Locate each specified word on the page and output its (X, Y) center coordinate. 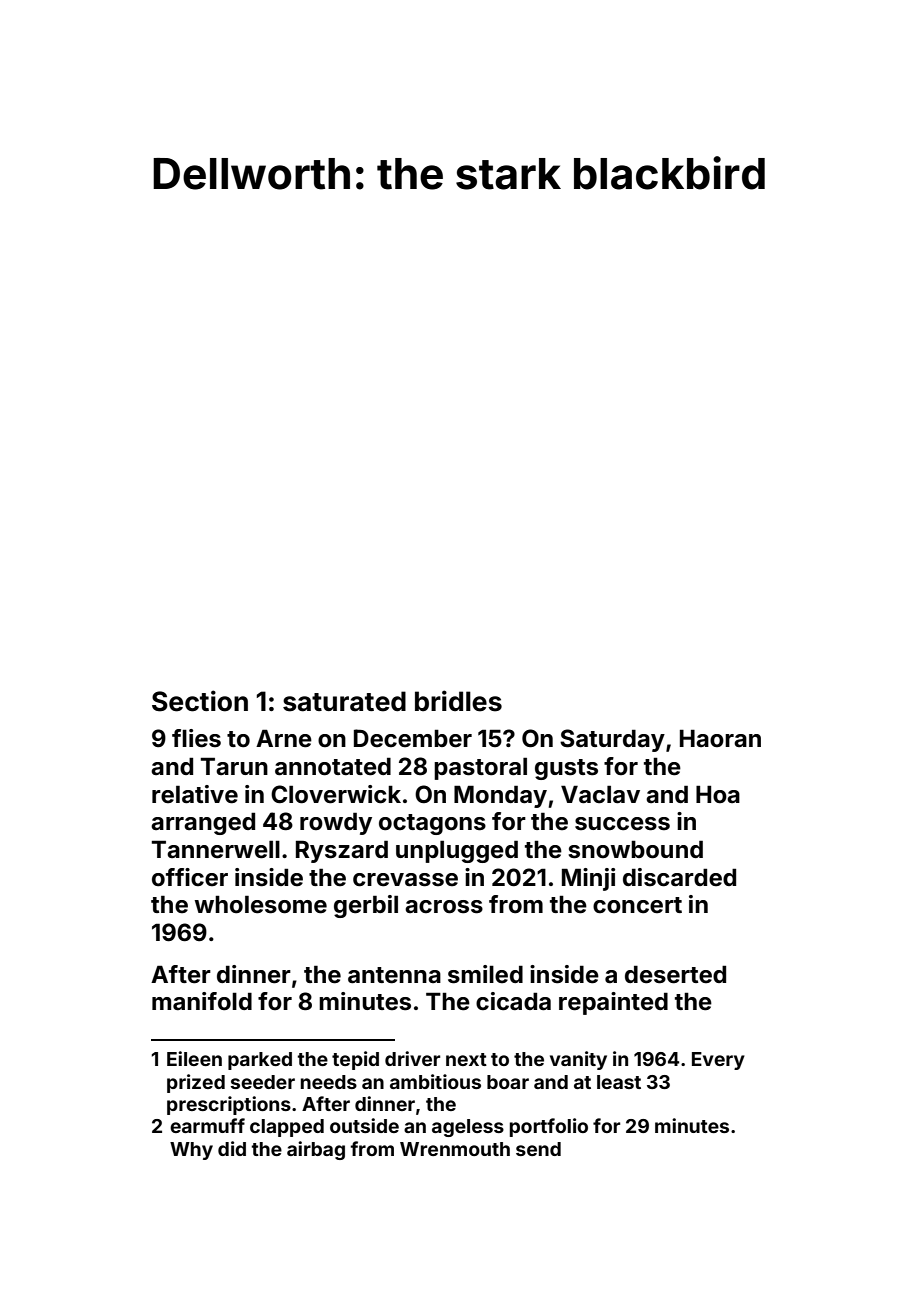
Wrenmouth (455, 1149)
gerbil (366, 906)
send (538, 1149)
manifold (202, 1001)
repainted (613, 1003)
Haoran (720, 738)
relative (195, 794)
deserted (675, 974)
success (622, 824)
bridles (458, 701)
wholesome (261, 904)
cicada (513, 1001)
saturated (344, 701)
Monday (500, 796)
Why (191, 1151)
